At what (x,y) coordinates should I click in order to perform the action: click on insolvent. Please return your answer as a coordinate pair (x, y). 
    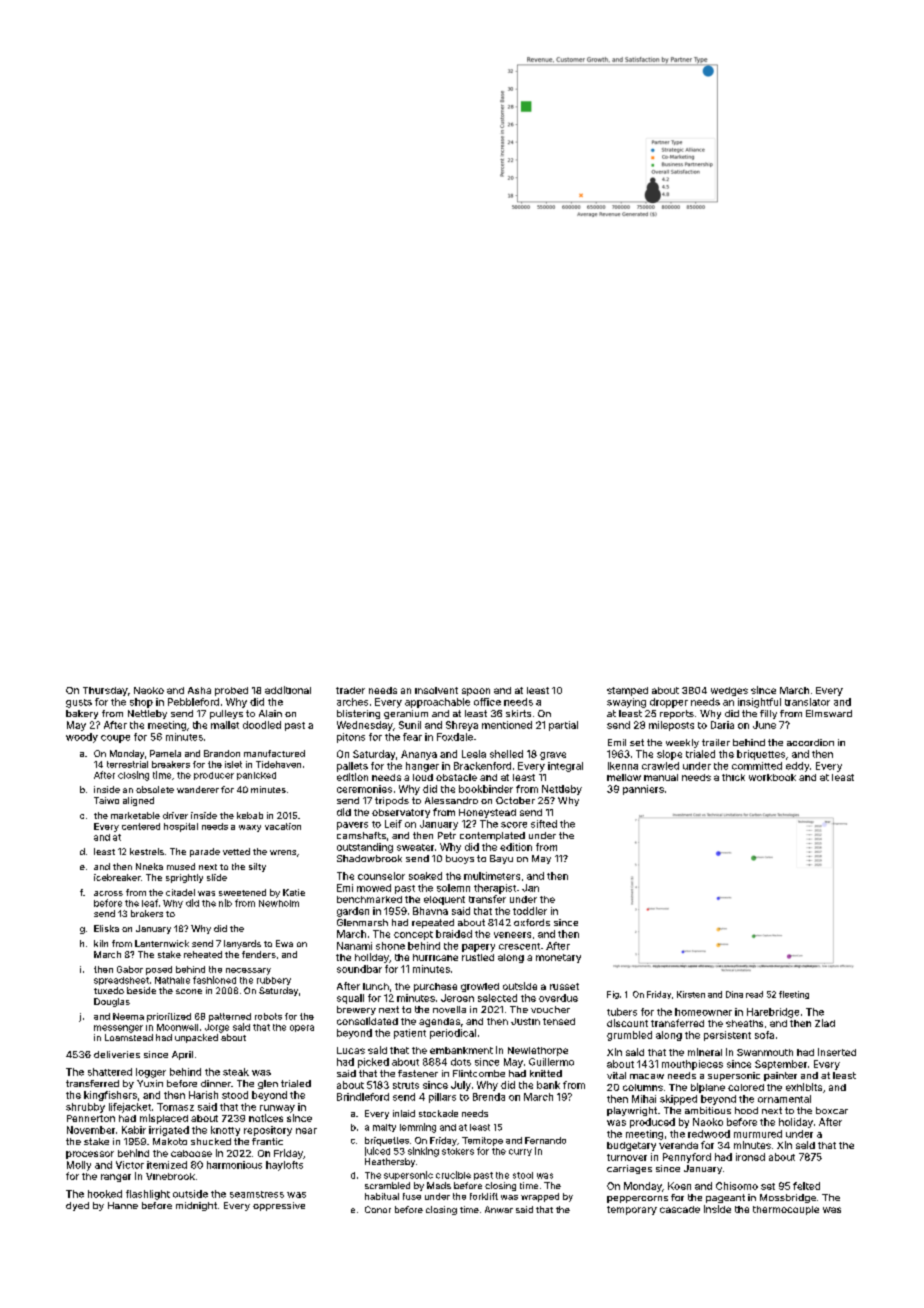
    Looking at the image, I should click on (436, 690).
